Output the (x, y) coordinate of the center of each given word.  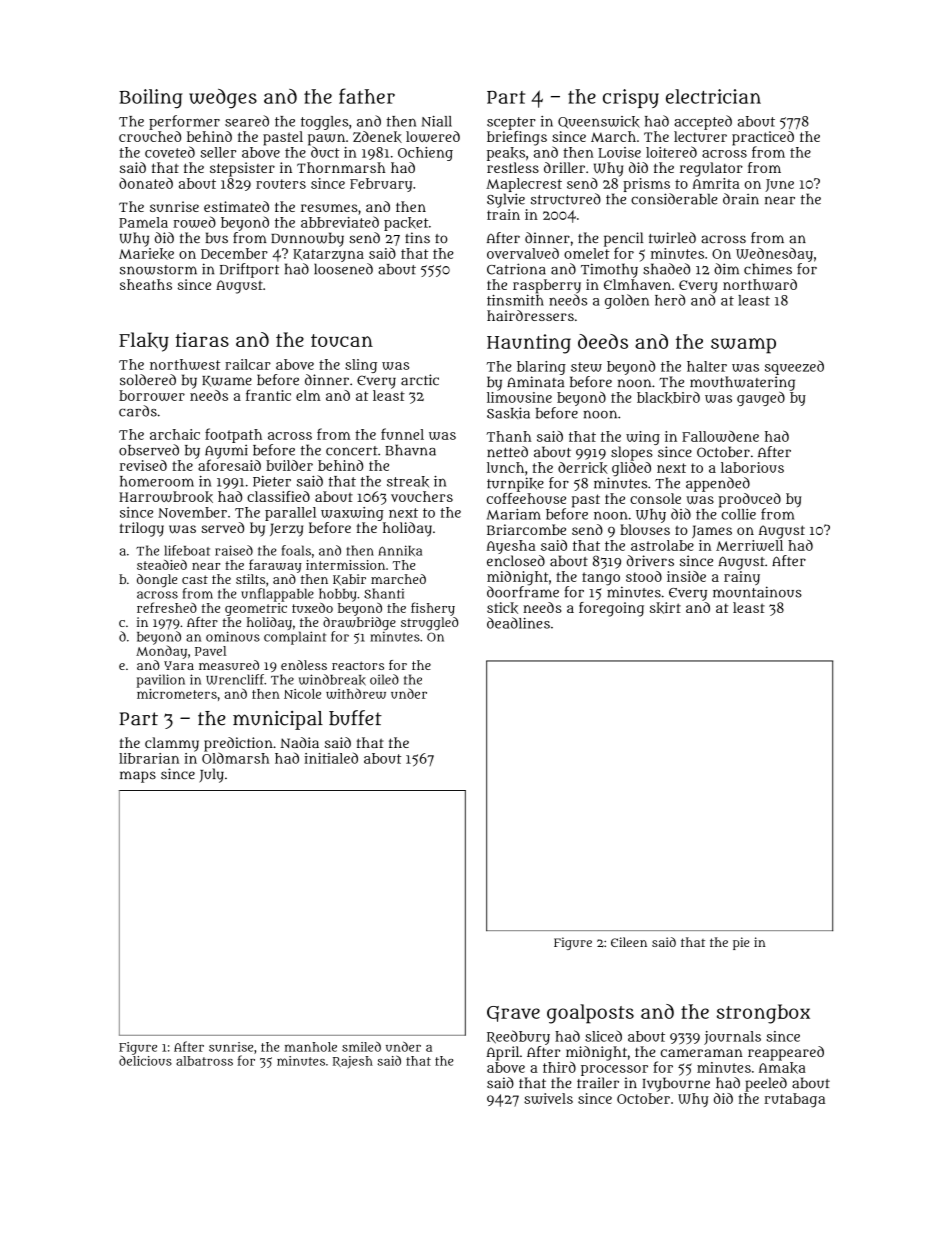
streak (408, 481)
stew (586, 367)
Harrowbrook (166, 497)
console (655, 498)
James (712, 531)
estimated (236, 206)
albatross (204, 1061)
